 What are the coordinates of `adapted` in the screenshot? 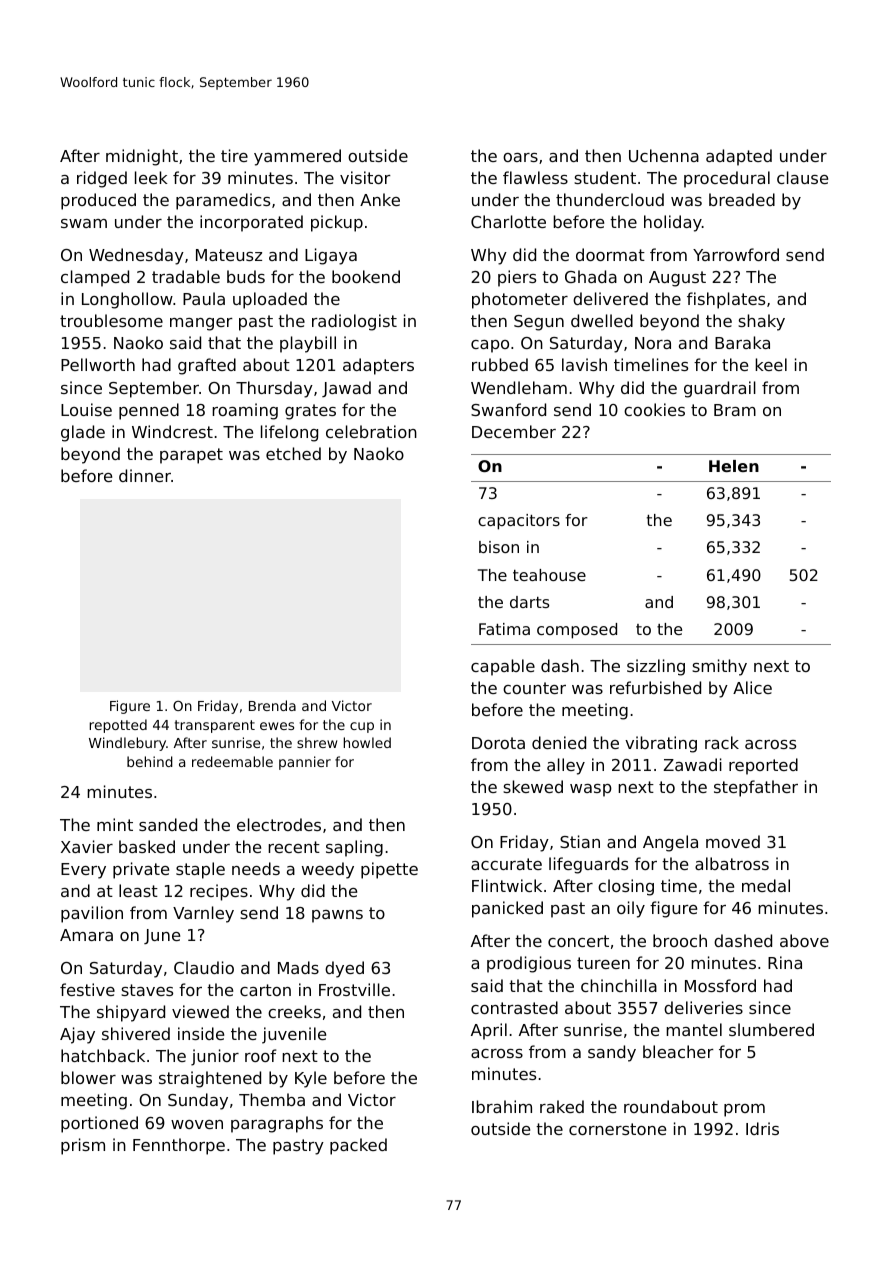 It's located at (739, 157).
